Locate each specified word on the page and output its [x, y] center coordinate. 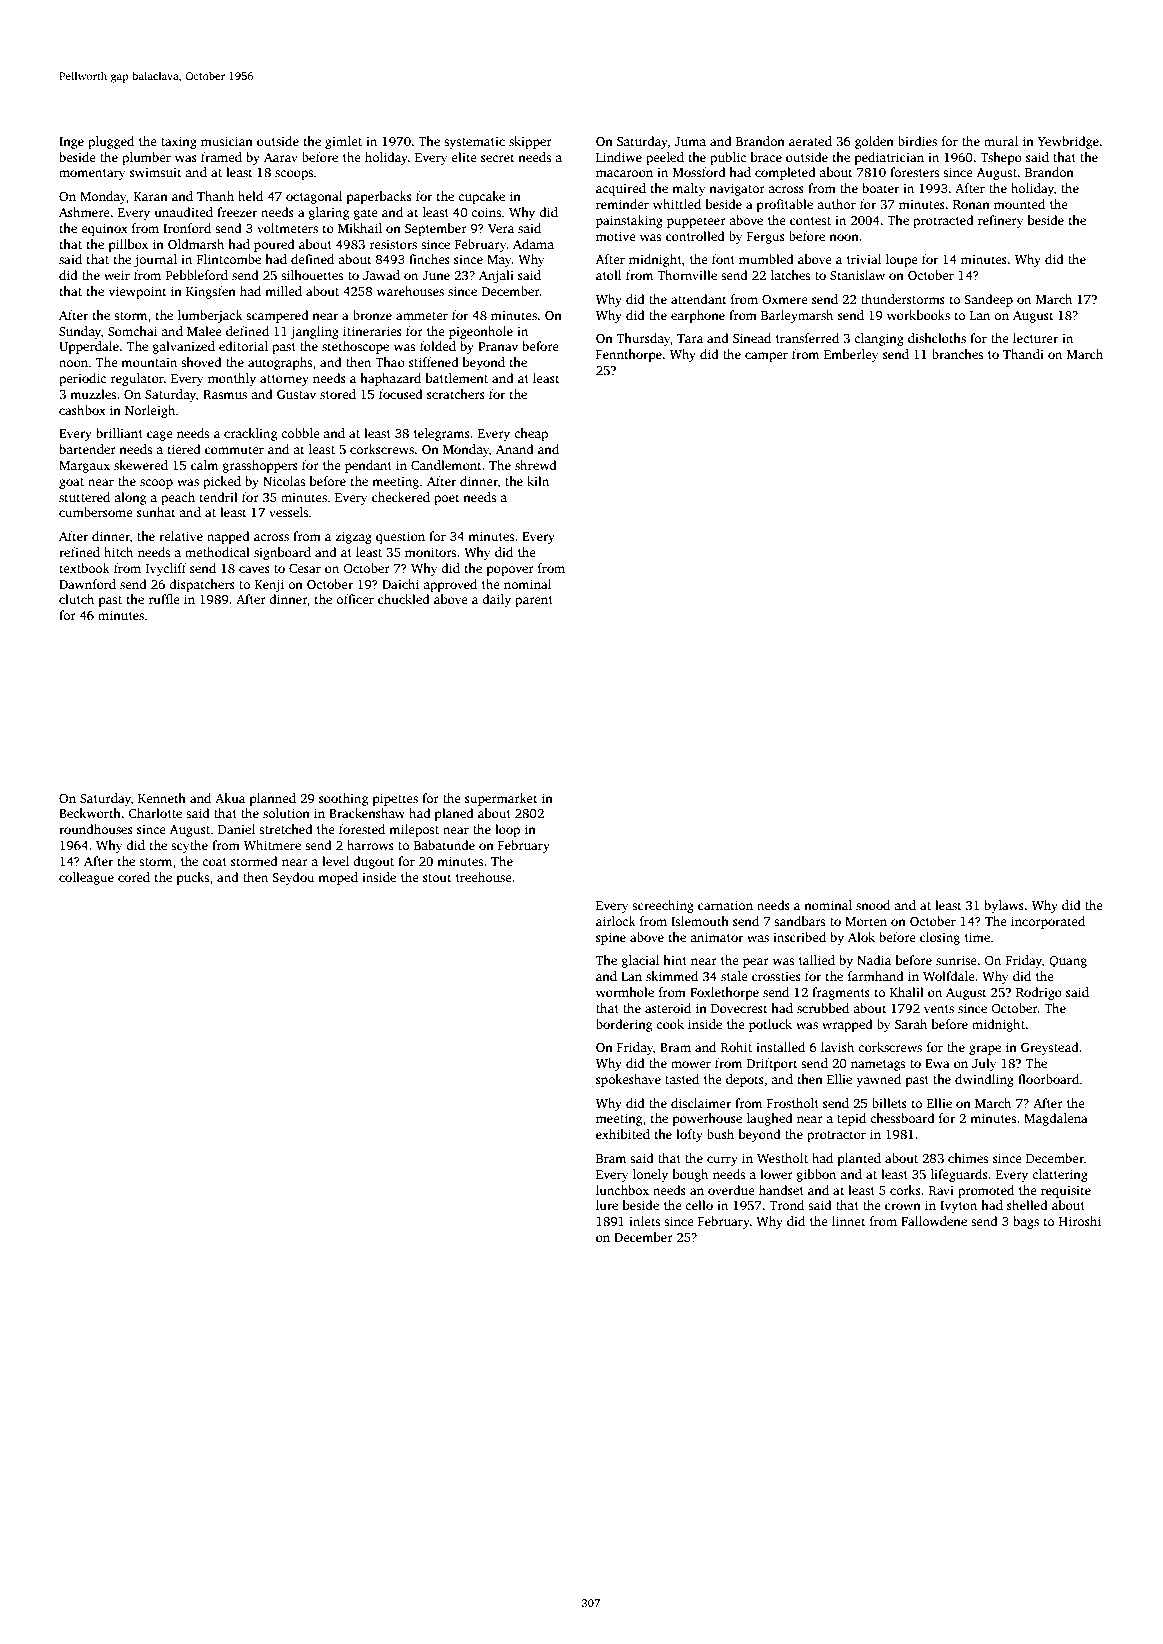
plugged [111, 142]
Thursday [643, 339]
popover [510, 571]
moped [338, 878]
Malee [204, 331]
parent [534, 601]
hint [675, 960]
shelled [1027, 1205]
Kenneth [162, 798]
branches [957, 354]
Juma [690, 141]
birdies [917, 141]
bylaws [1004, 906]
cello [699, 1205]
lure [607, 1205]
